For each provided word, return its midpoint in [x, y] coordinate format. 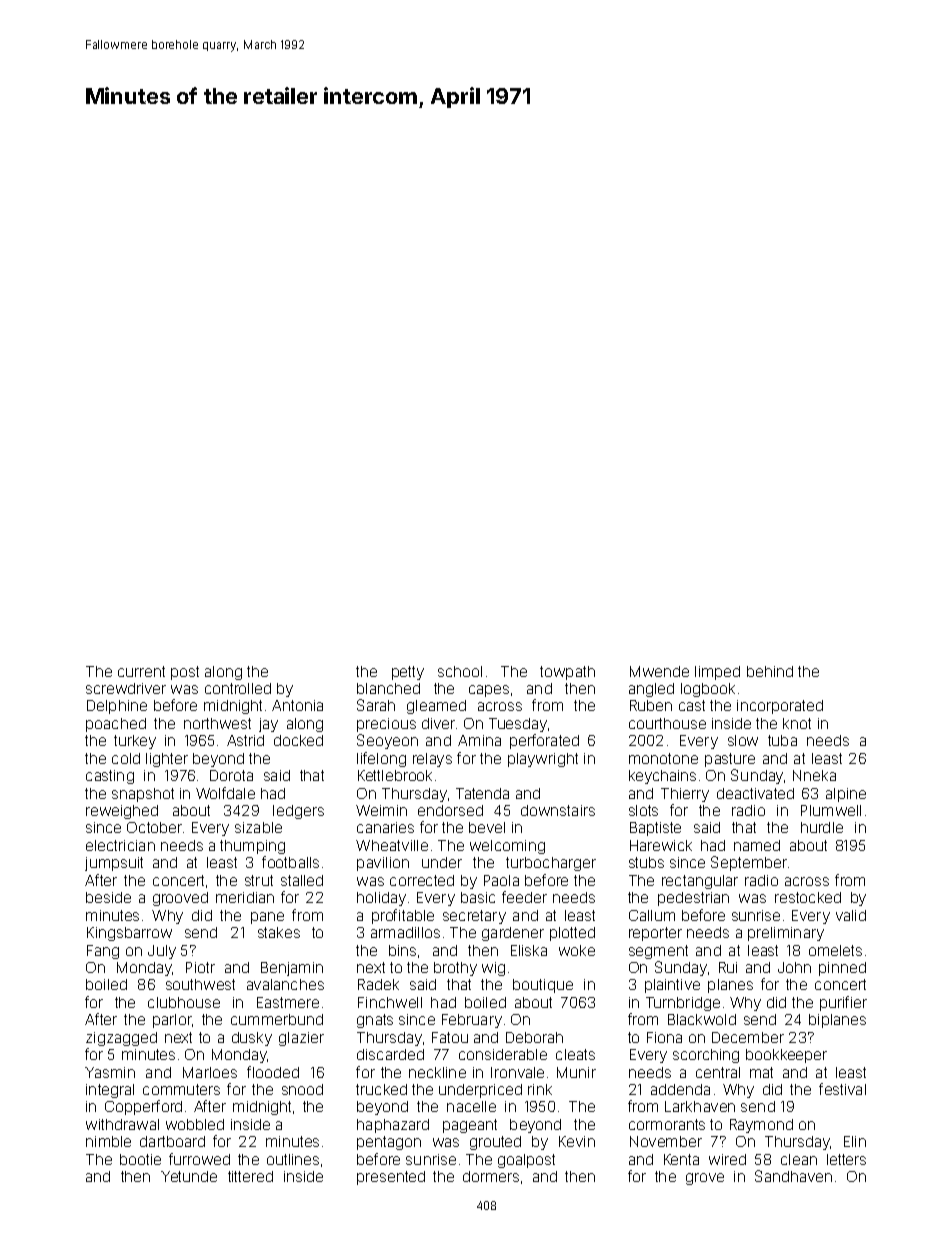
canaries [385, 827]
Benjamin [292, 969]
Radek [378, 984]
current [141, 671]
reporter [655, 934]
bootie [140, 1159]
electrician [120, 845]
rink [540, 1089]
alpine [846, 795]
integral [110, 1091]
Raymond [761, 1126]
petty [408, 673]
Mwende [659, 671]
